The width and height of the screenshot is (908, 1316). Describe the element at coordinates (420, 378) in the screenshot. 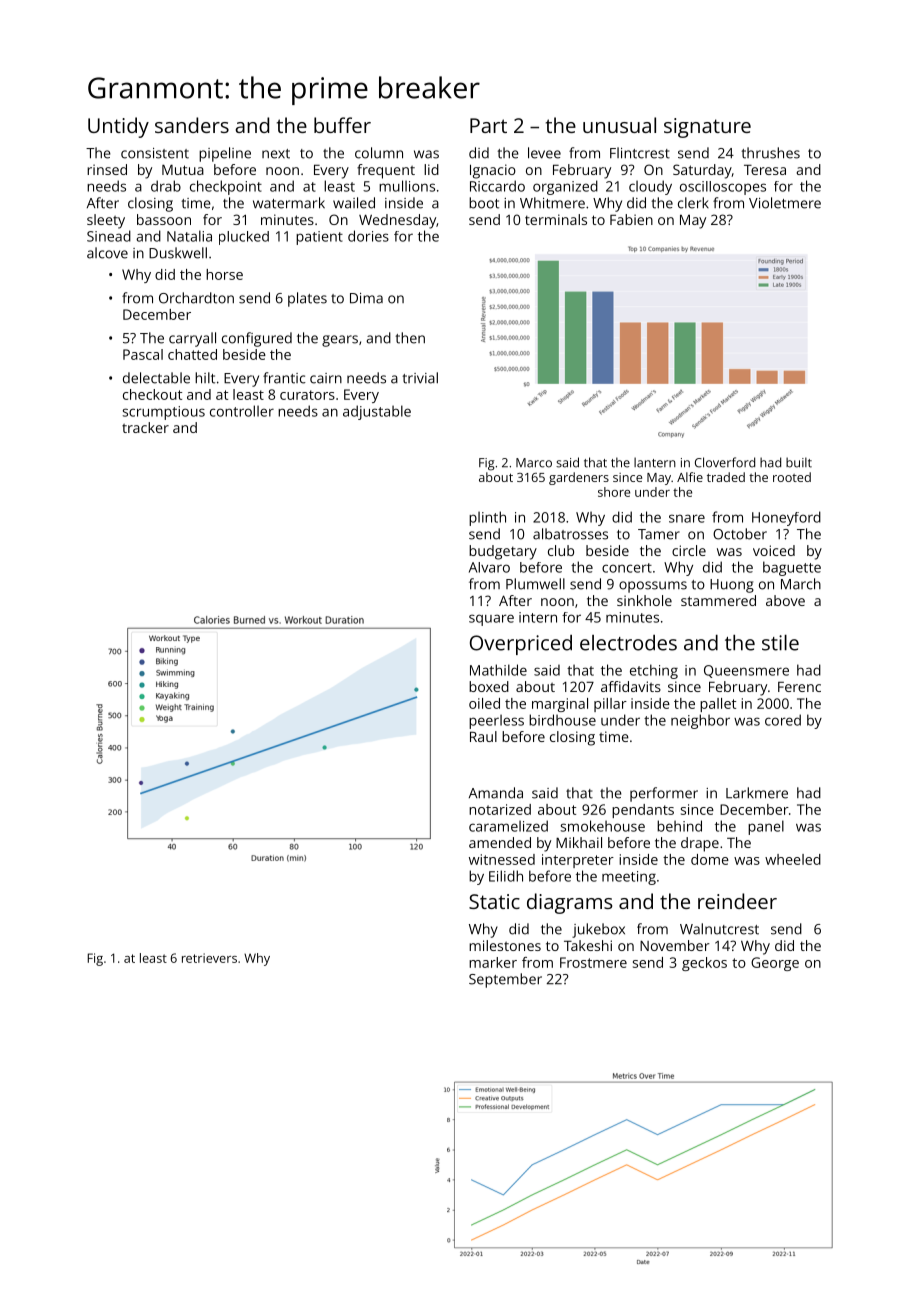

I see `trivial` at that location.
